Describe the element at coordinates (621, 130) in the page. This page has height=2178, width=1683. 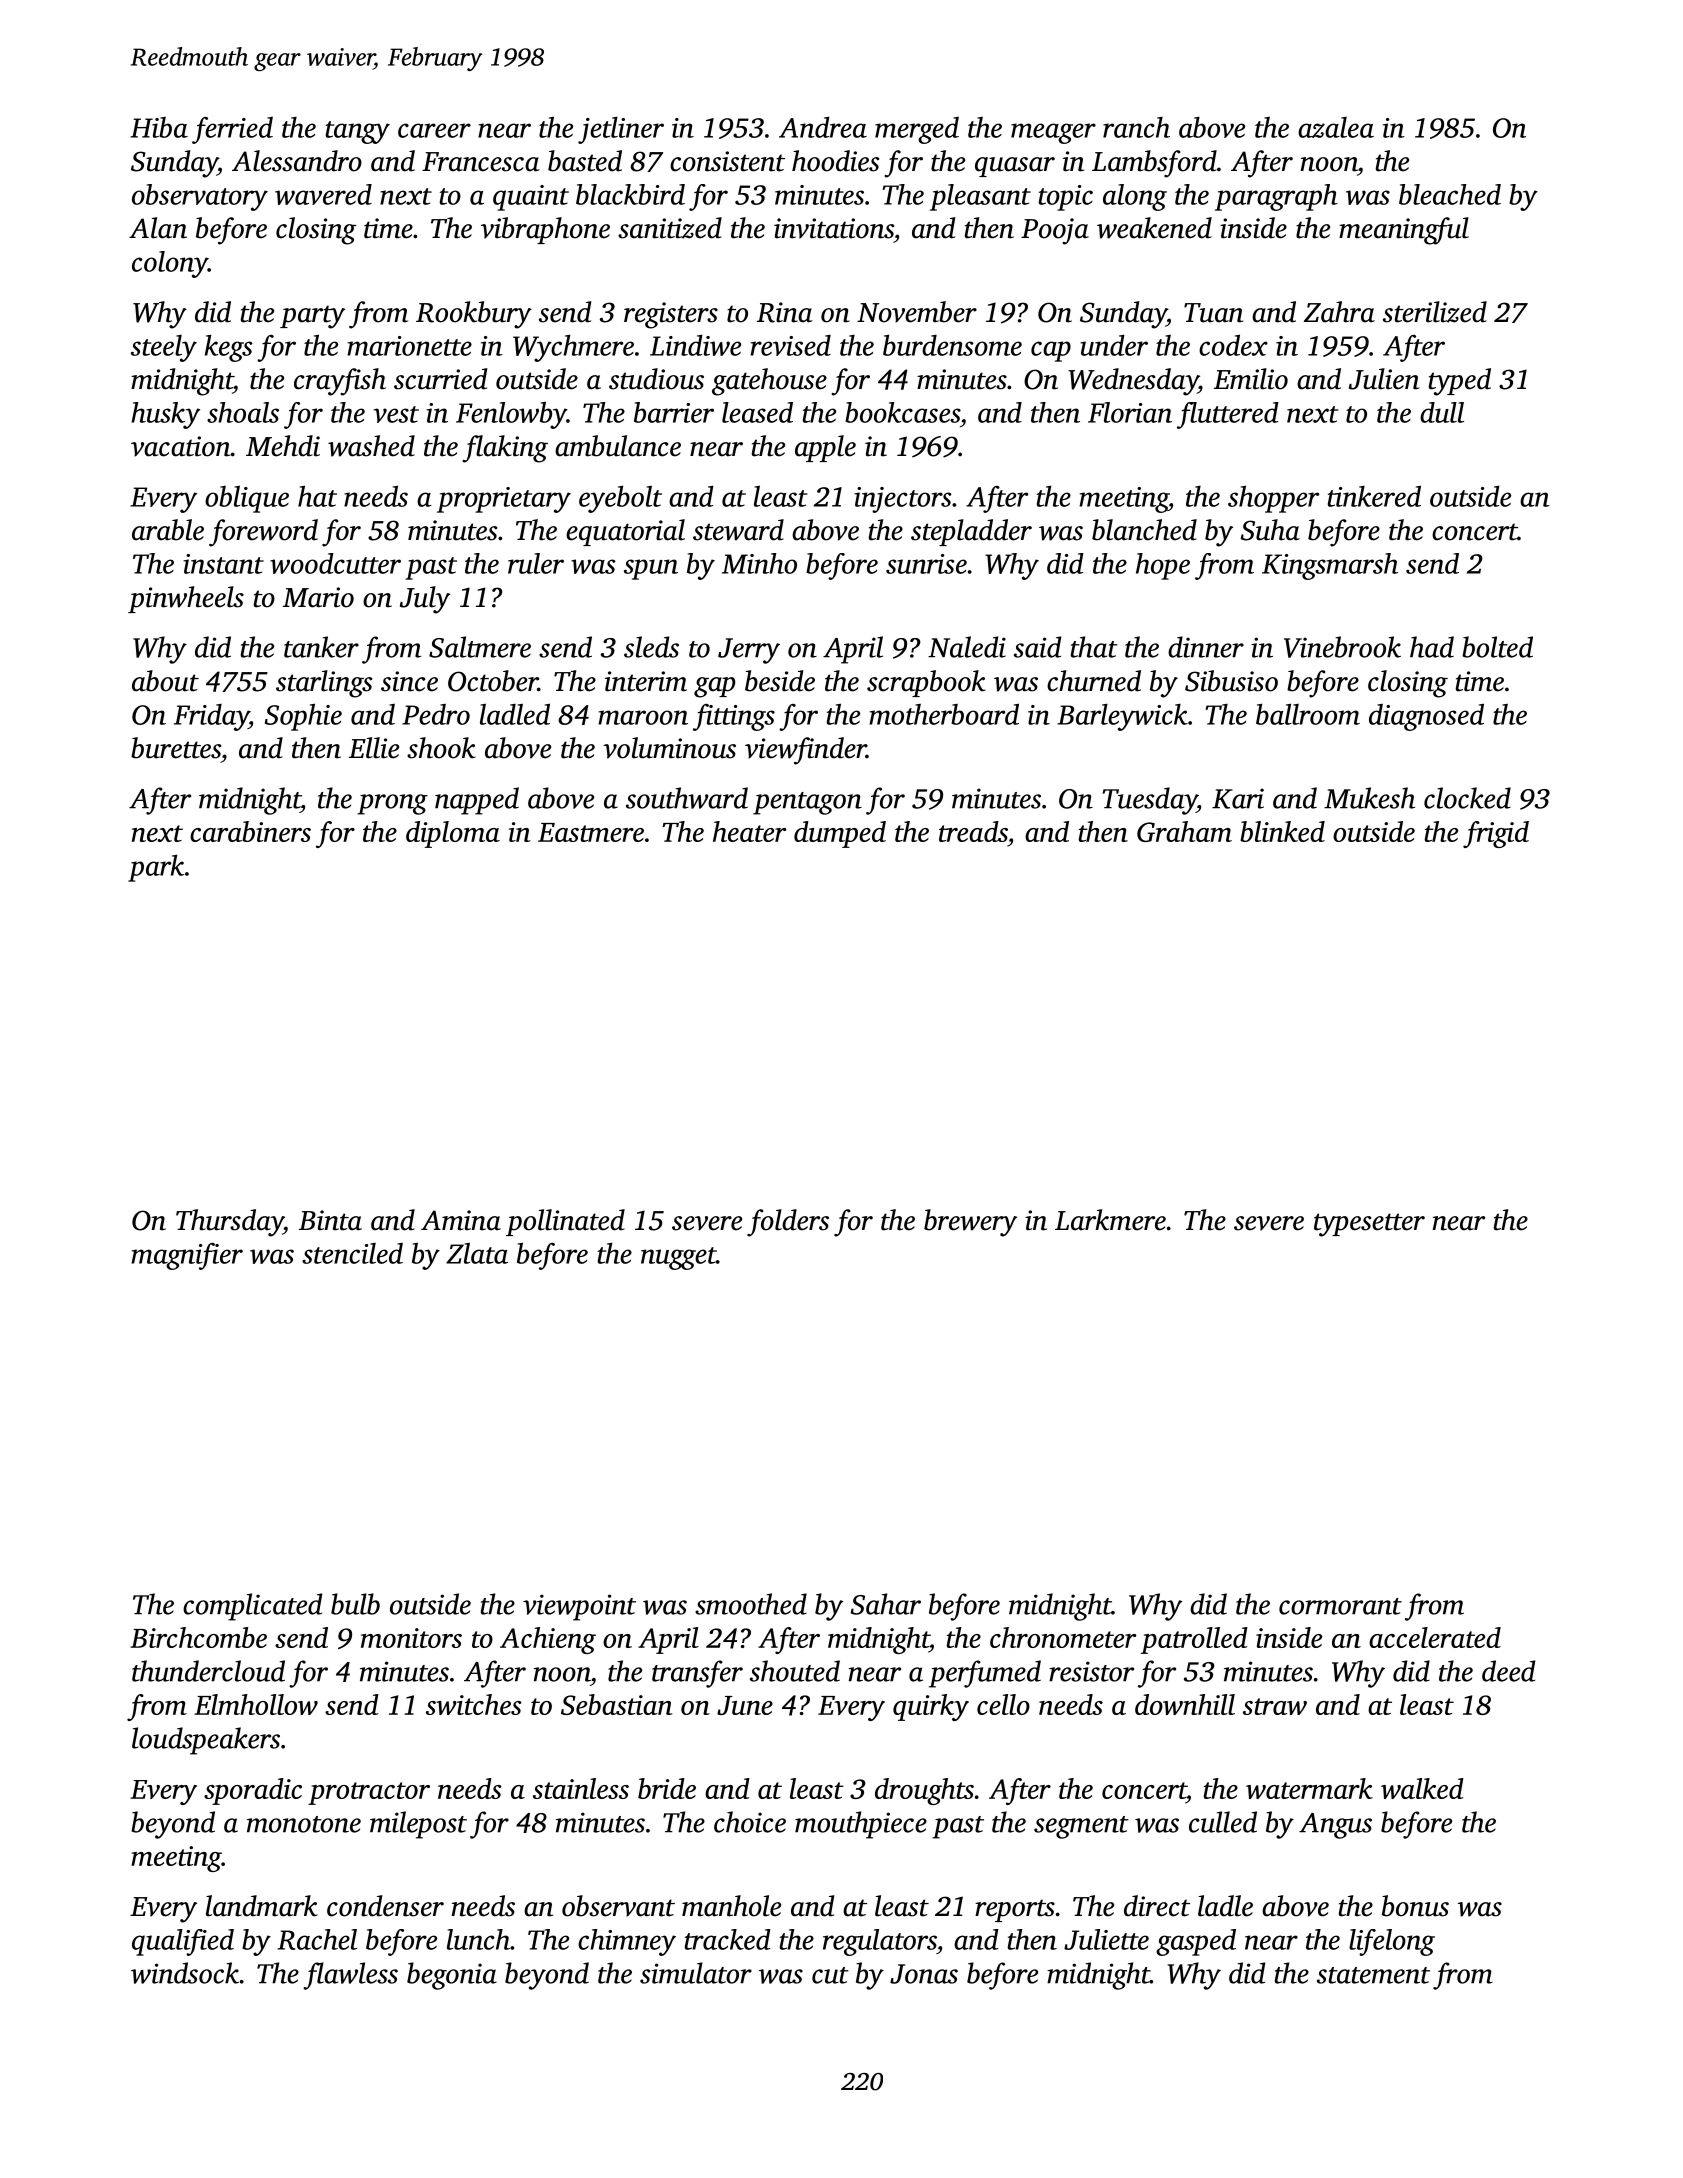
I see `jetliner` at that location.
